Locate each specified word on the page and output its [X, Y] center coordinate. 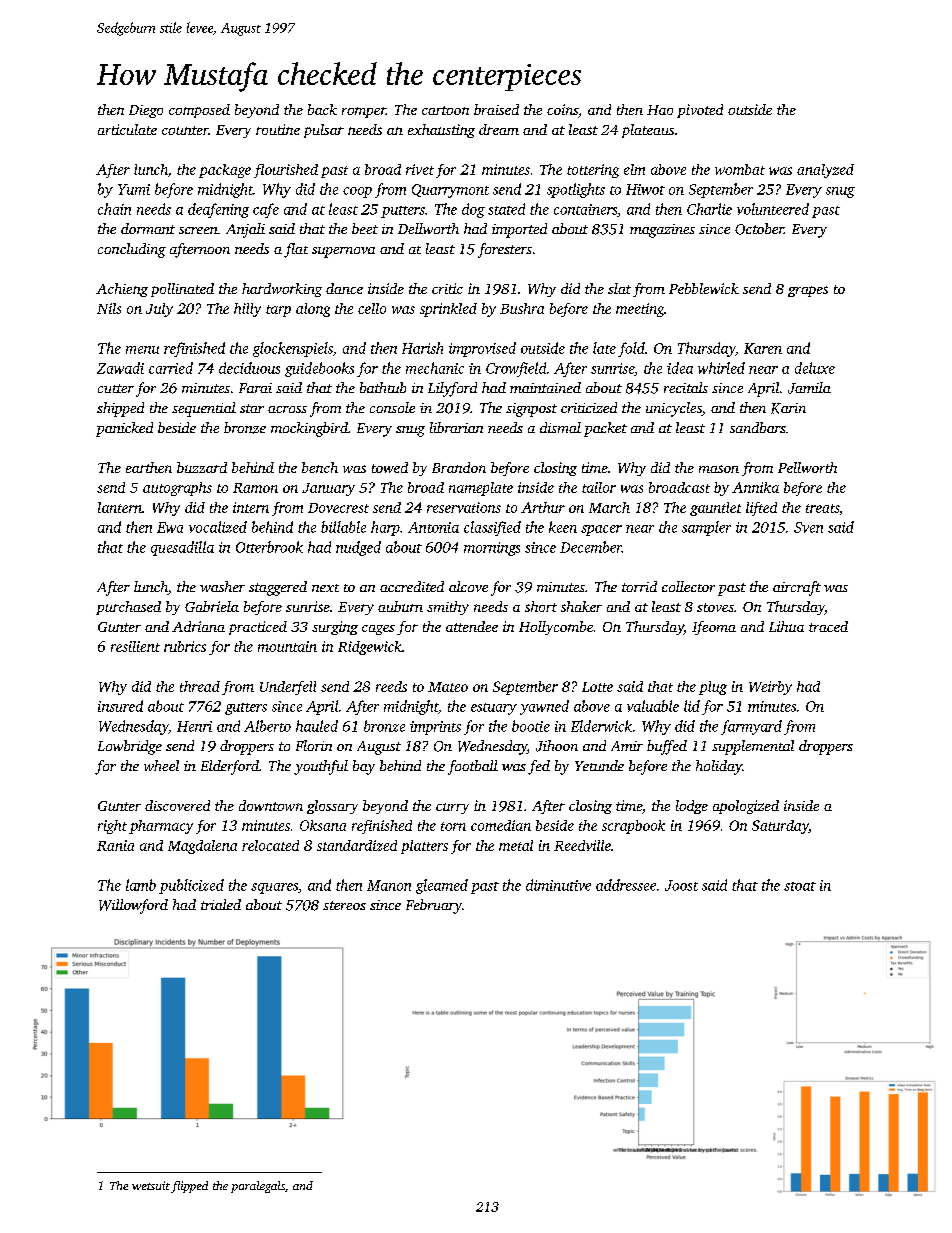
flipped [189, 1187]
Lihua [786, 626]
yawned [544, 707]
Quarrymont [450, 191]
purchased [128, 608]
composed [199, 111]
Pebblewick [704, 288]
